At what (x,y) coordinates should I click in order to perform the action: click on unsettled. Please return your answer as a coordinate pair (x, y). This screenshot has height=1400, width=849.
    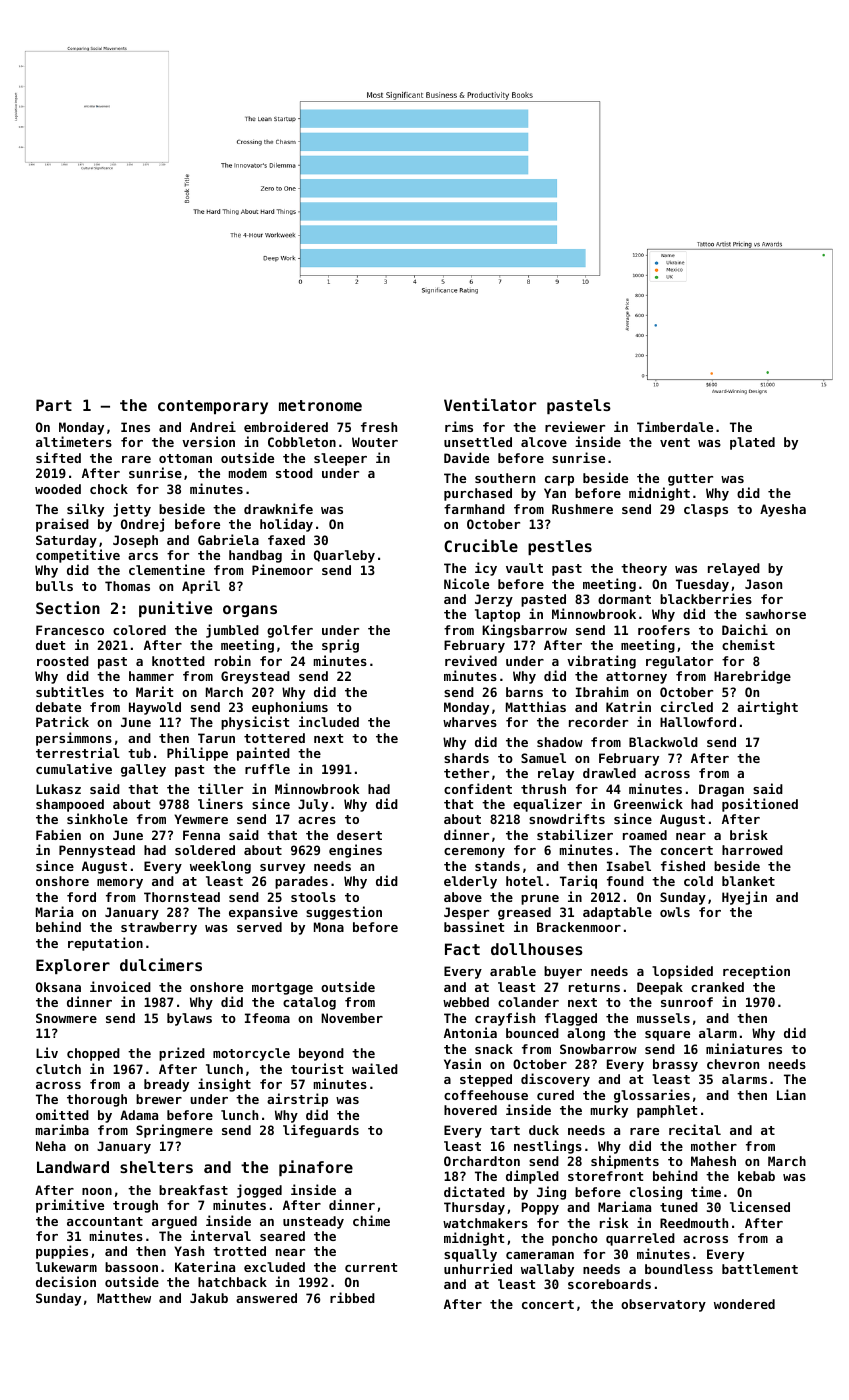
    Looking at the image, I should click on (478, 442).
